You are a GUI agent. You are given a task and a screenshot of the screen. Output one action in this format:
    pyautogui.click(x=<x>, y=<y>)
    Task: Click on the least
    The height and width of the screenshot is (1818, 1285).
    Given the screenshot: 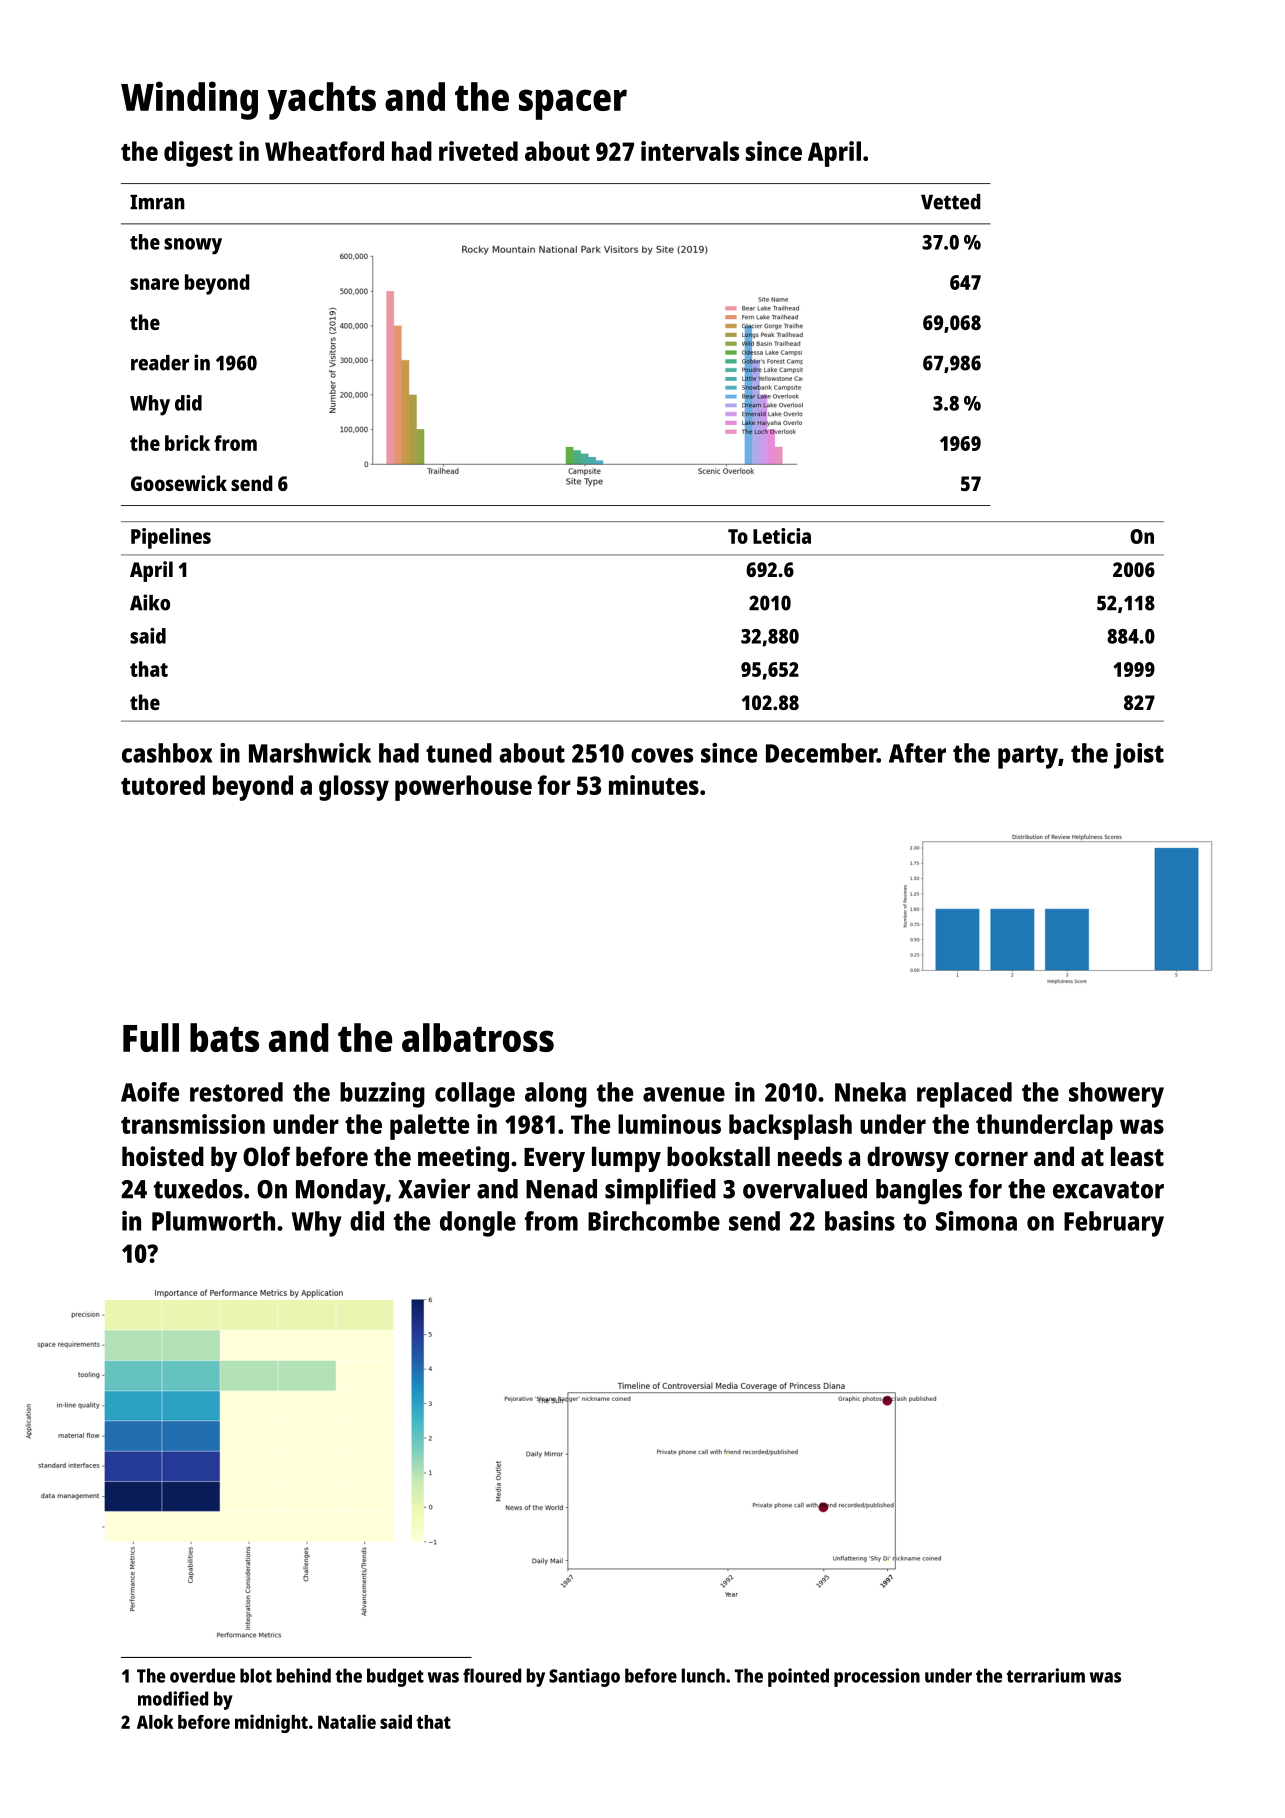 What is the action you would take?
    pyautogui.click(x=1137, y=1156)
